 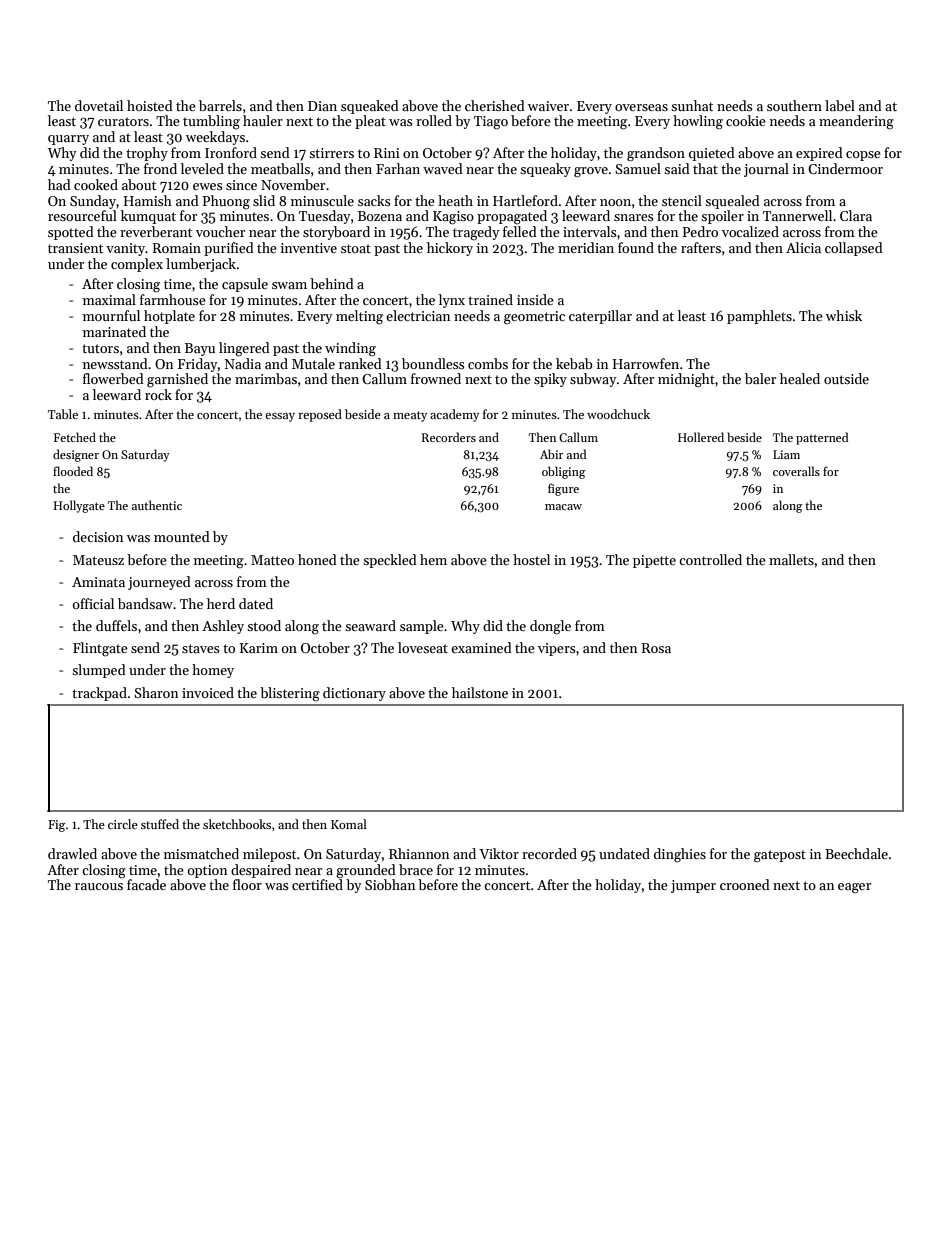 What do you see at coordinates (148, 217) in the page?
I see `kumquat` at bounding box center [148, 217].
